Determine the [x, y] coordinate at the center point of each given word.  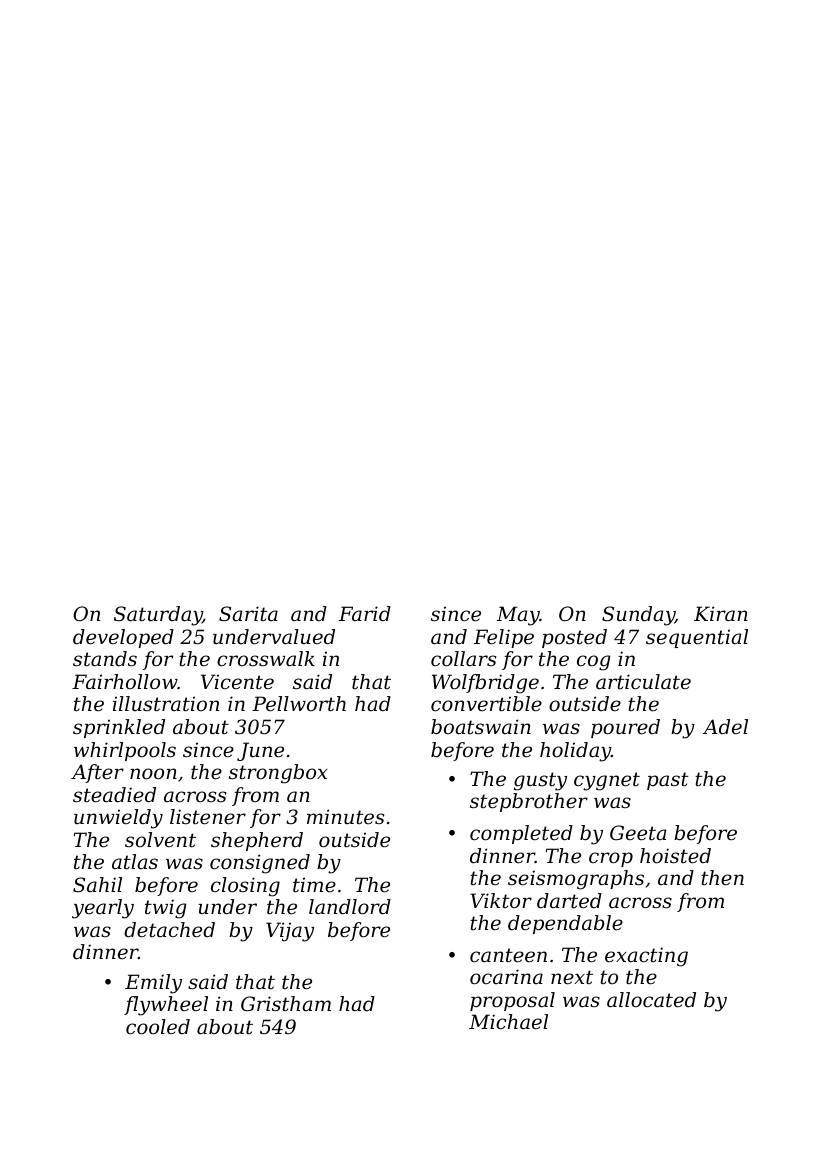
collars [463, 659]
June [260, 751]
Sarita [248, 614]
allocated [651, 1000]
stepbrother [529, 802]
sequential [697, 638]
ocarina [506, 977]
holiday [575, 752]
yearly [103, 909]
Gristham [286, 1004]
